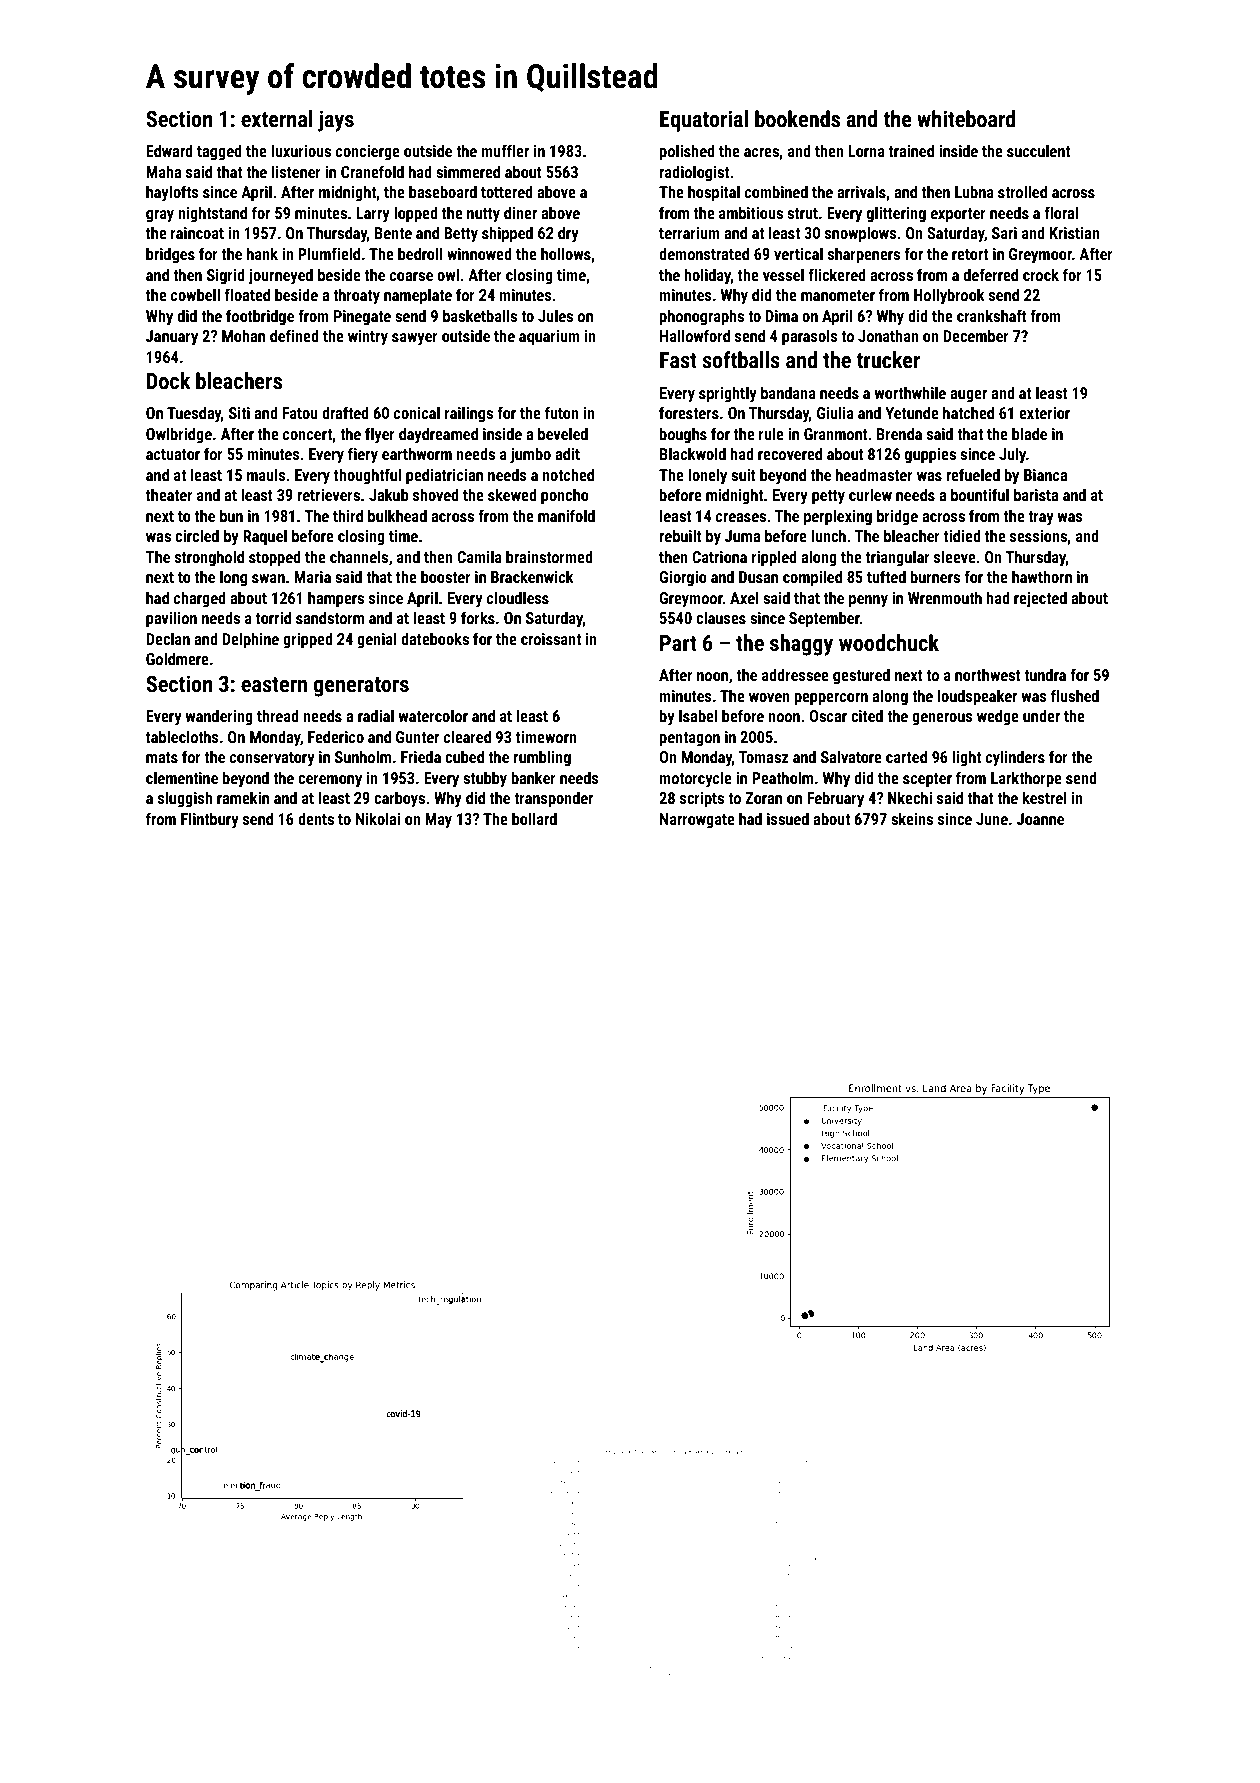 The width and height of the screenshot is (1260, 1783). Describe the element at coordinates (277, 119) in the screenshot. I see `external` at that location.
